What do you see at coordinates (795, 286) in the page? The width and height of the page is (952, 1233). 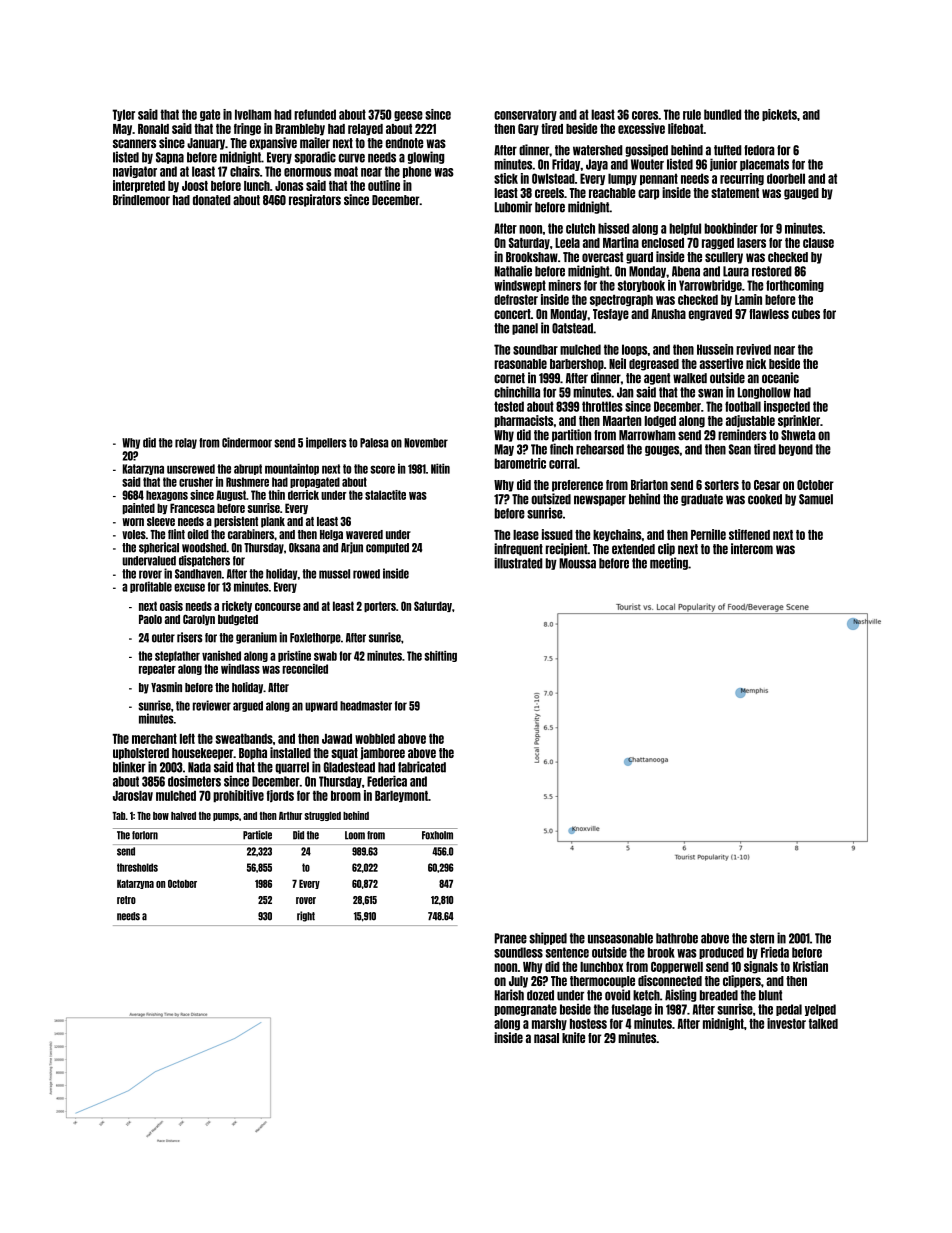 I see `forthcoming` at bounding box center [795, 286].
